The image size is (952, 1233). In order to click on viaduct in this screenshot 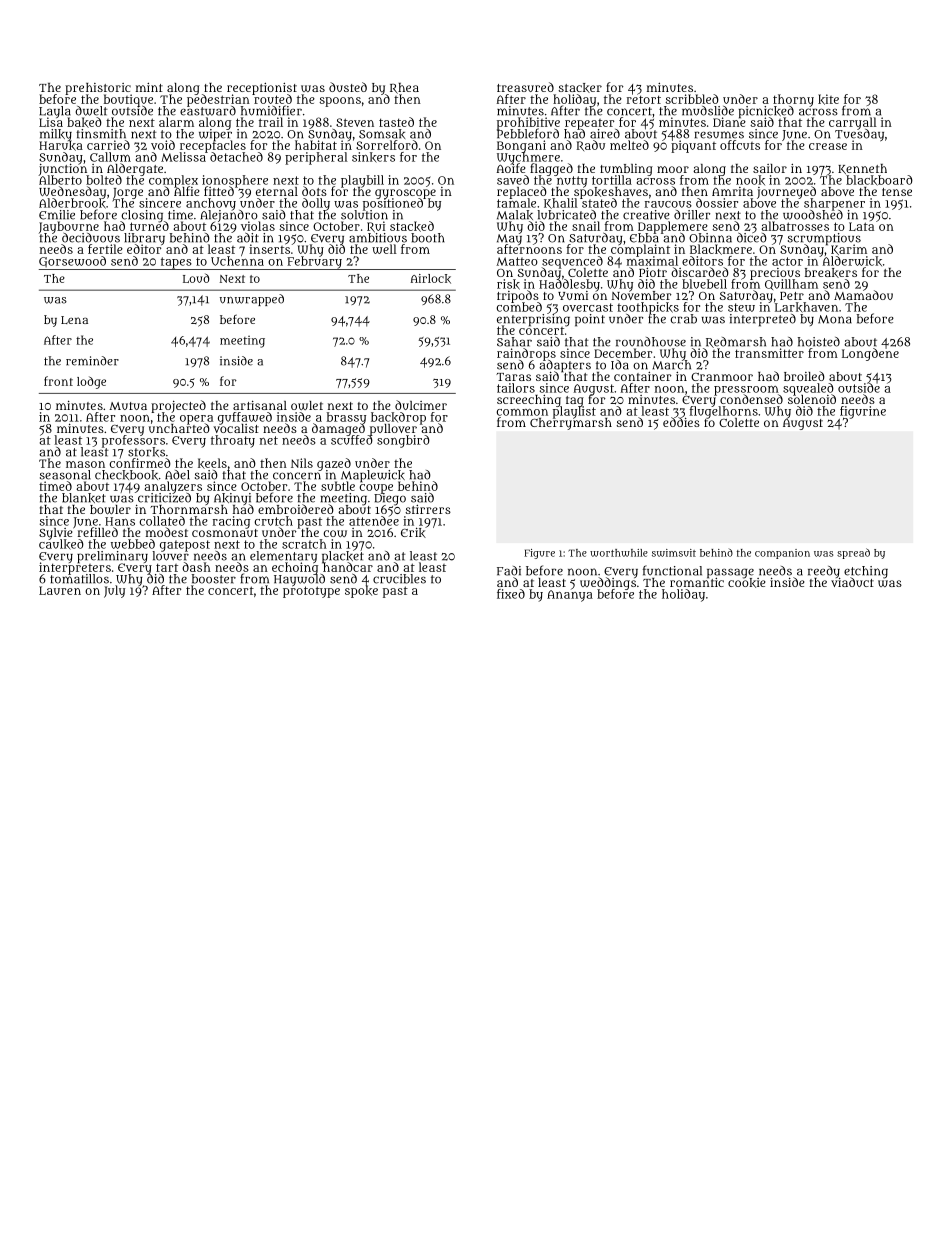, I will do `click(852, 582)`.
